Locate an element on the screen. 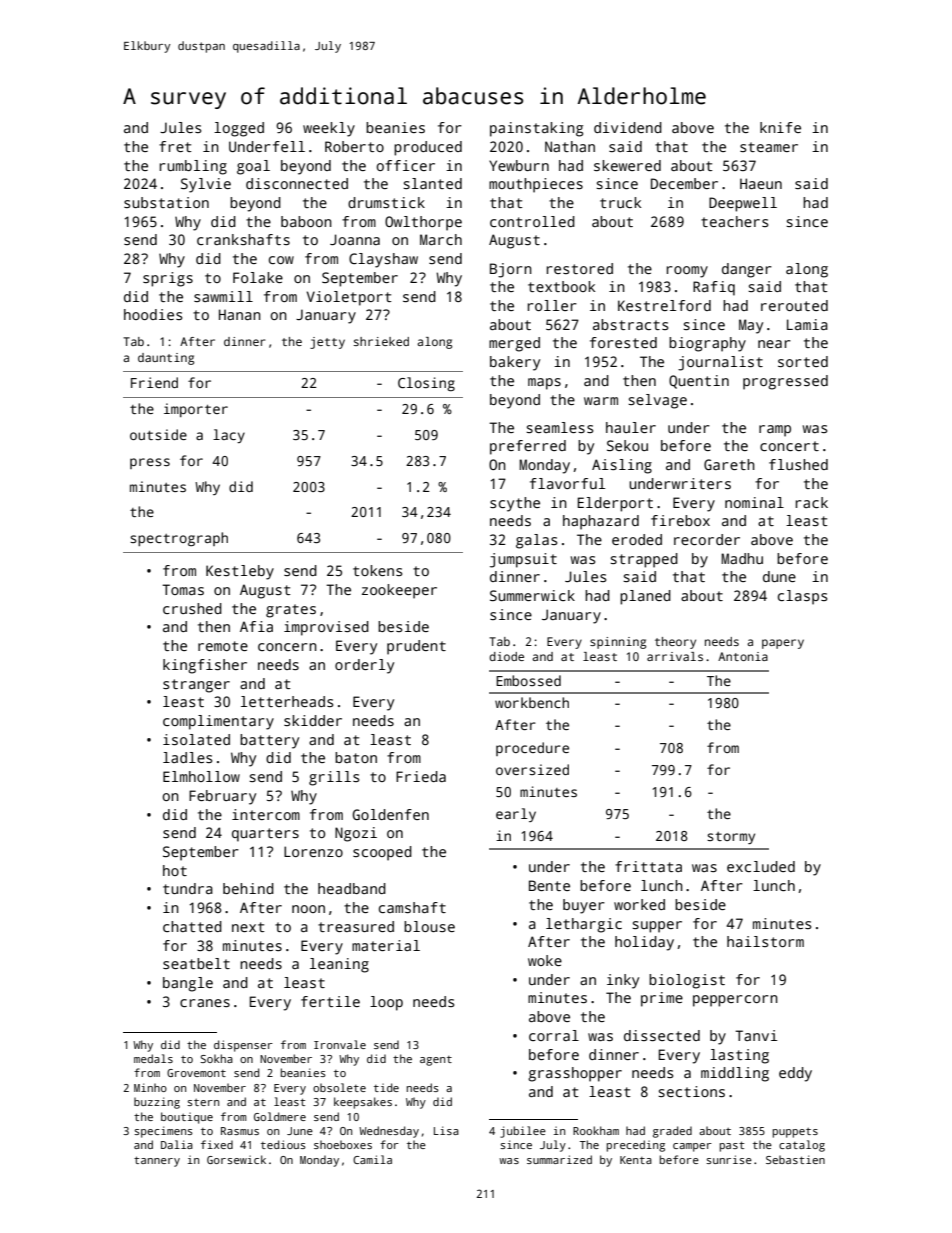  lacy is located at coordinates (229, 436).
